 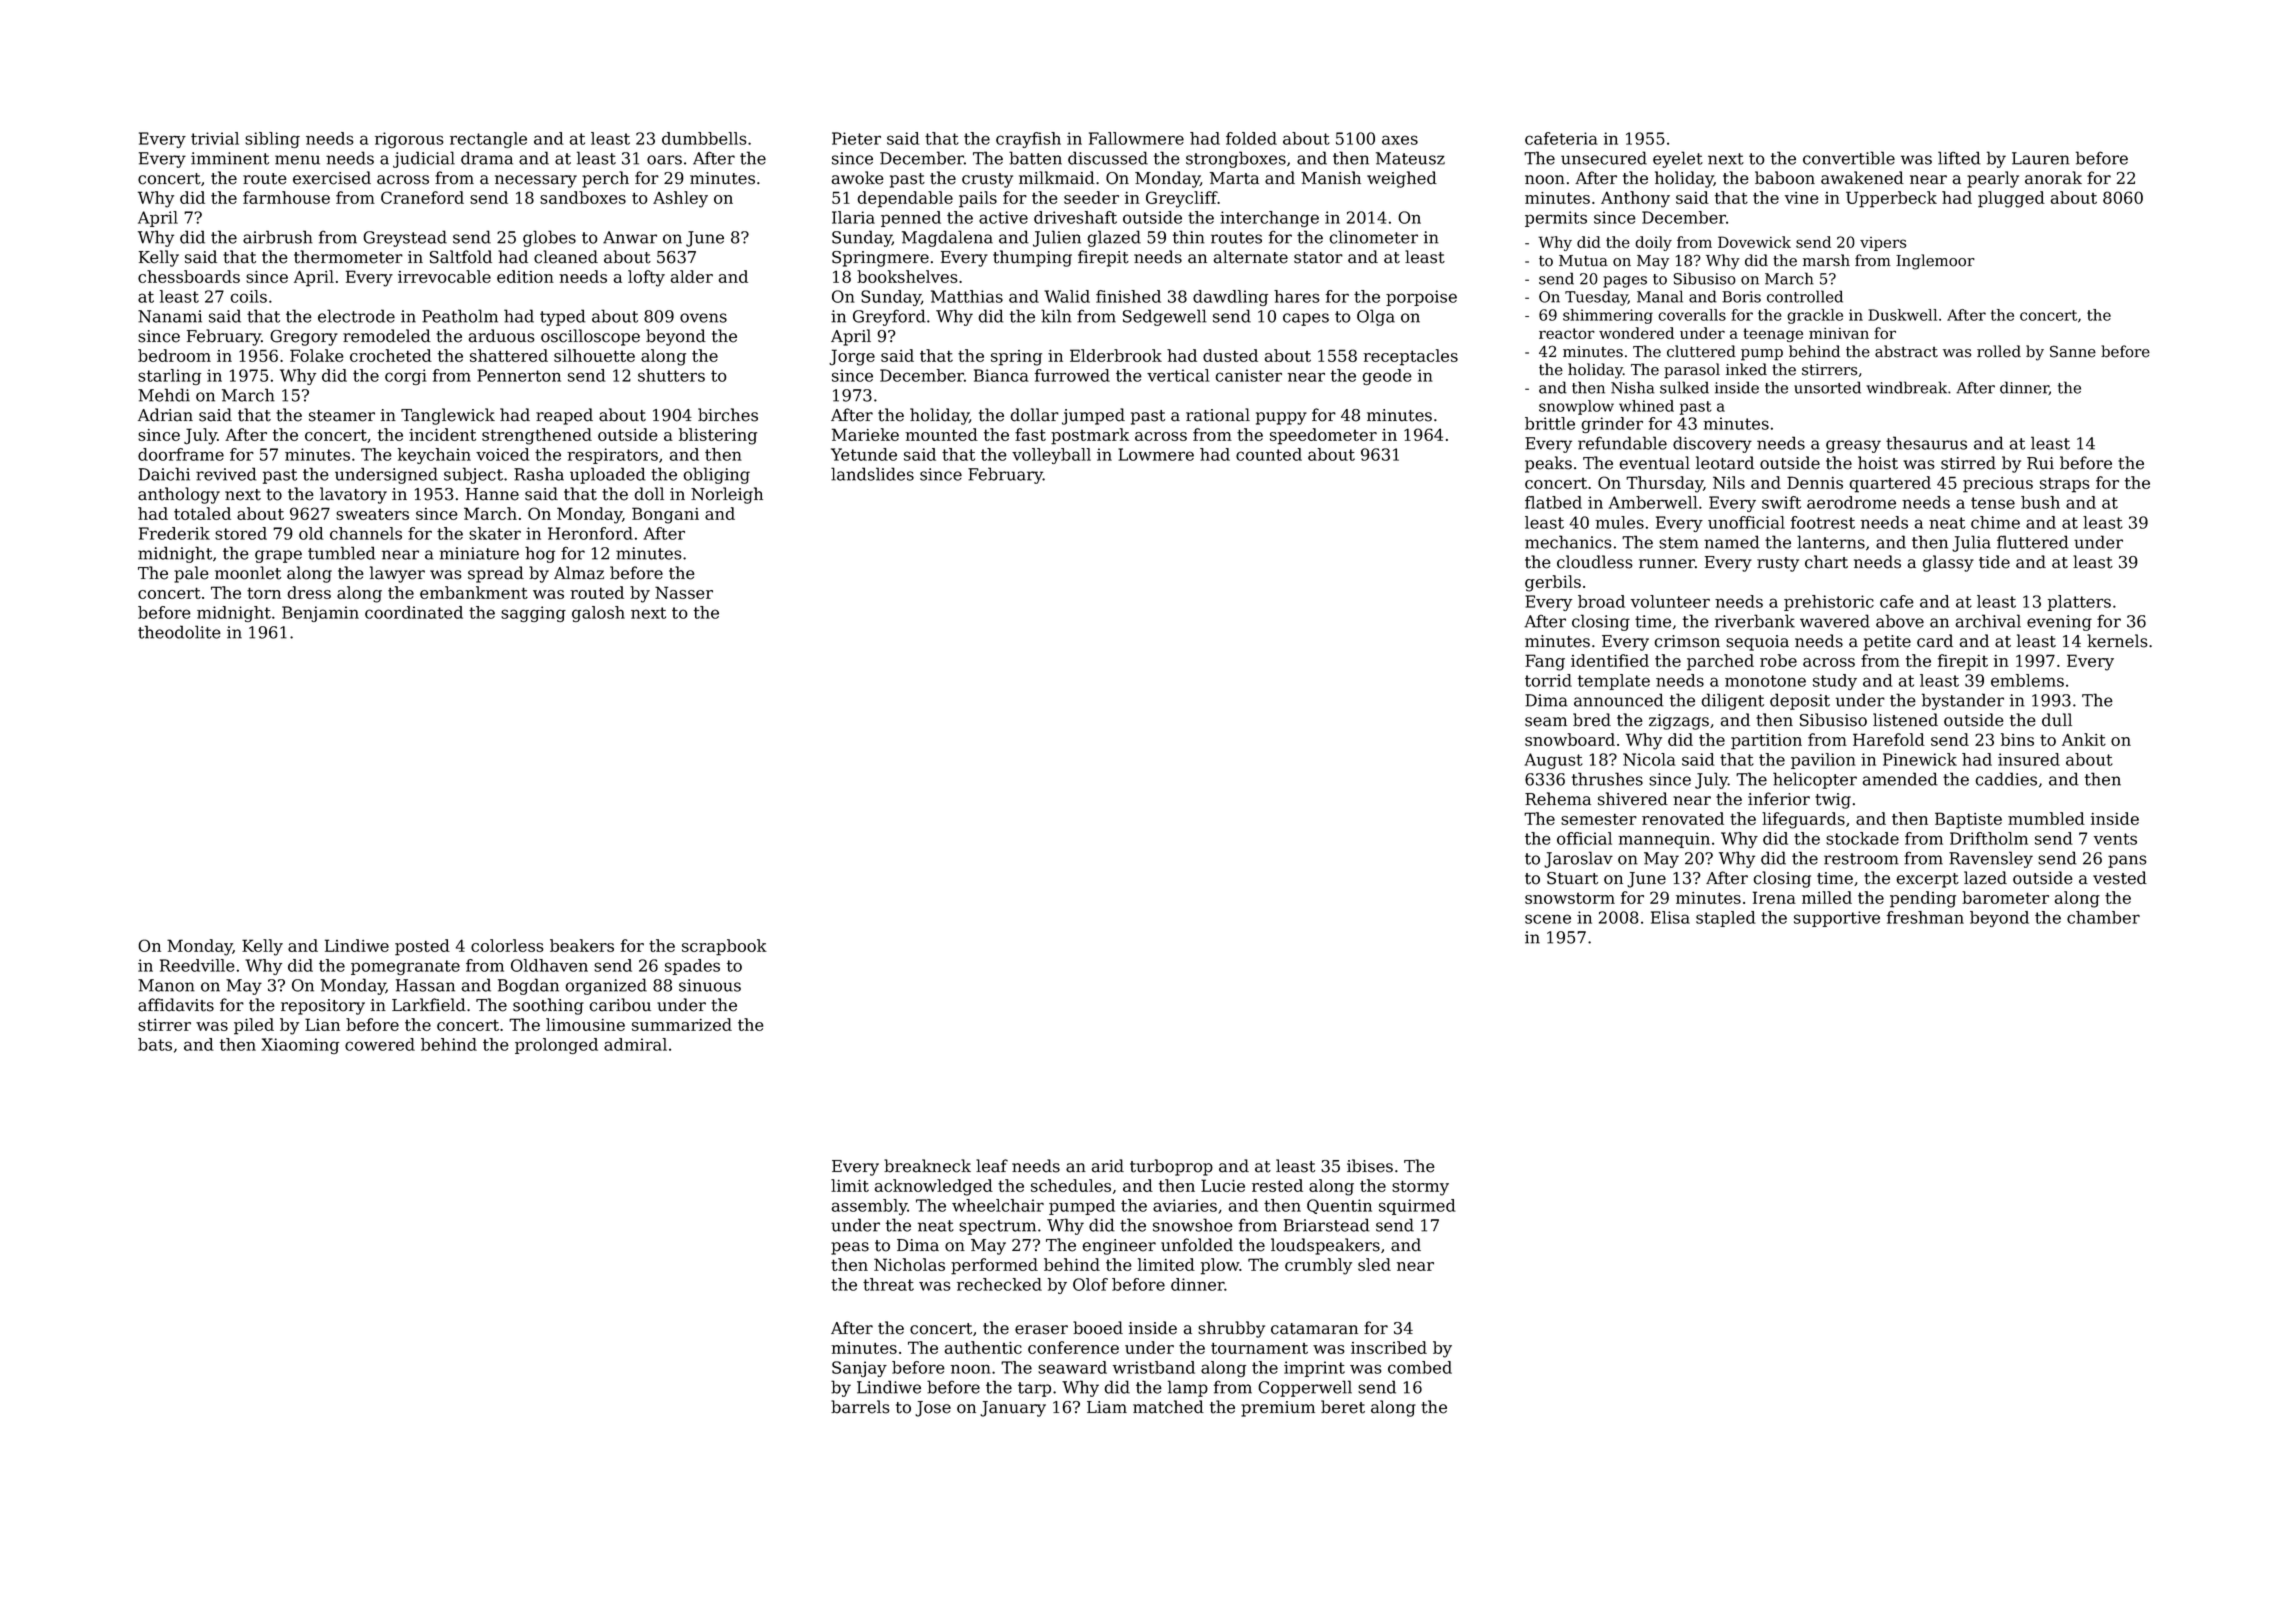 What do you see at coordinates (1400, 140) in the document?
I see `axes` at bounding box center [1400, 140].
